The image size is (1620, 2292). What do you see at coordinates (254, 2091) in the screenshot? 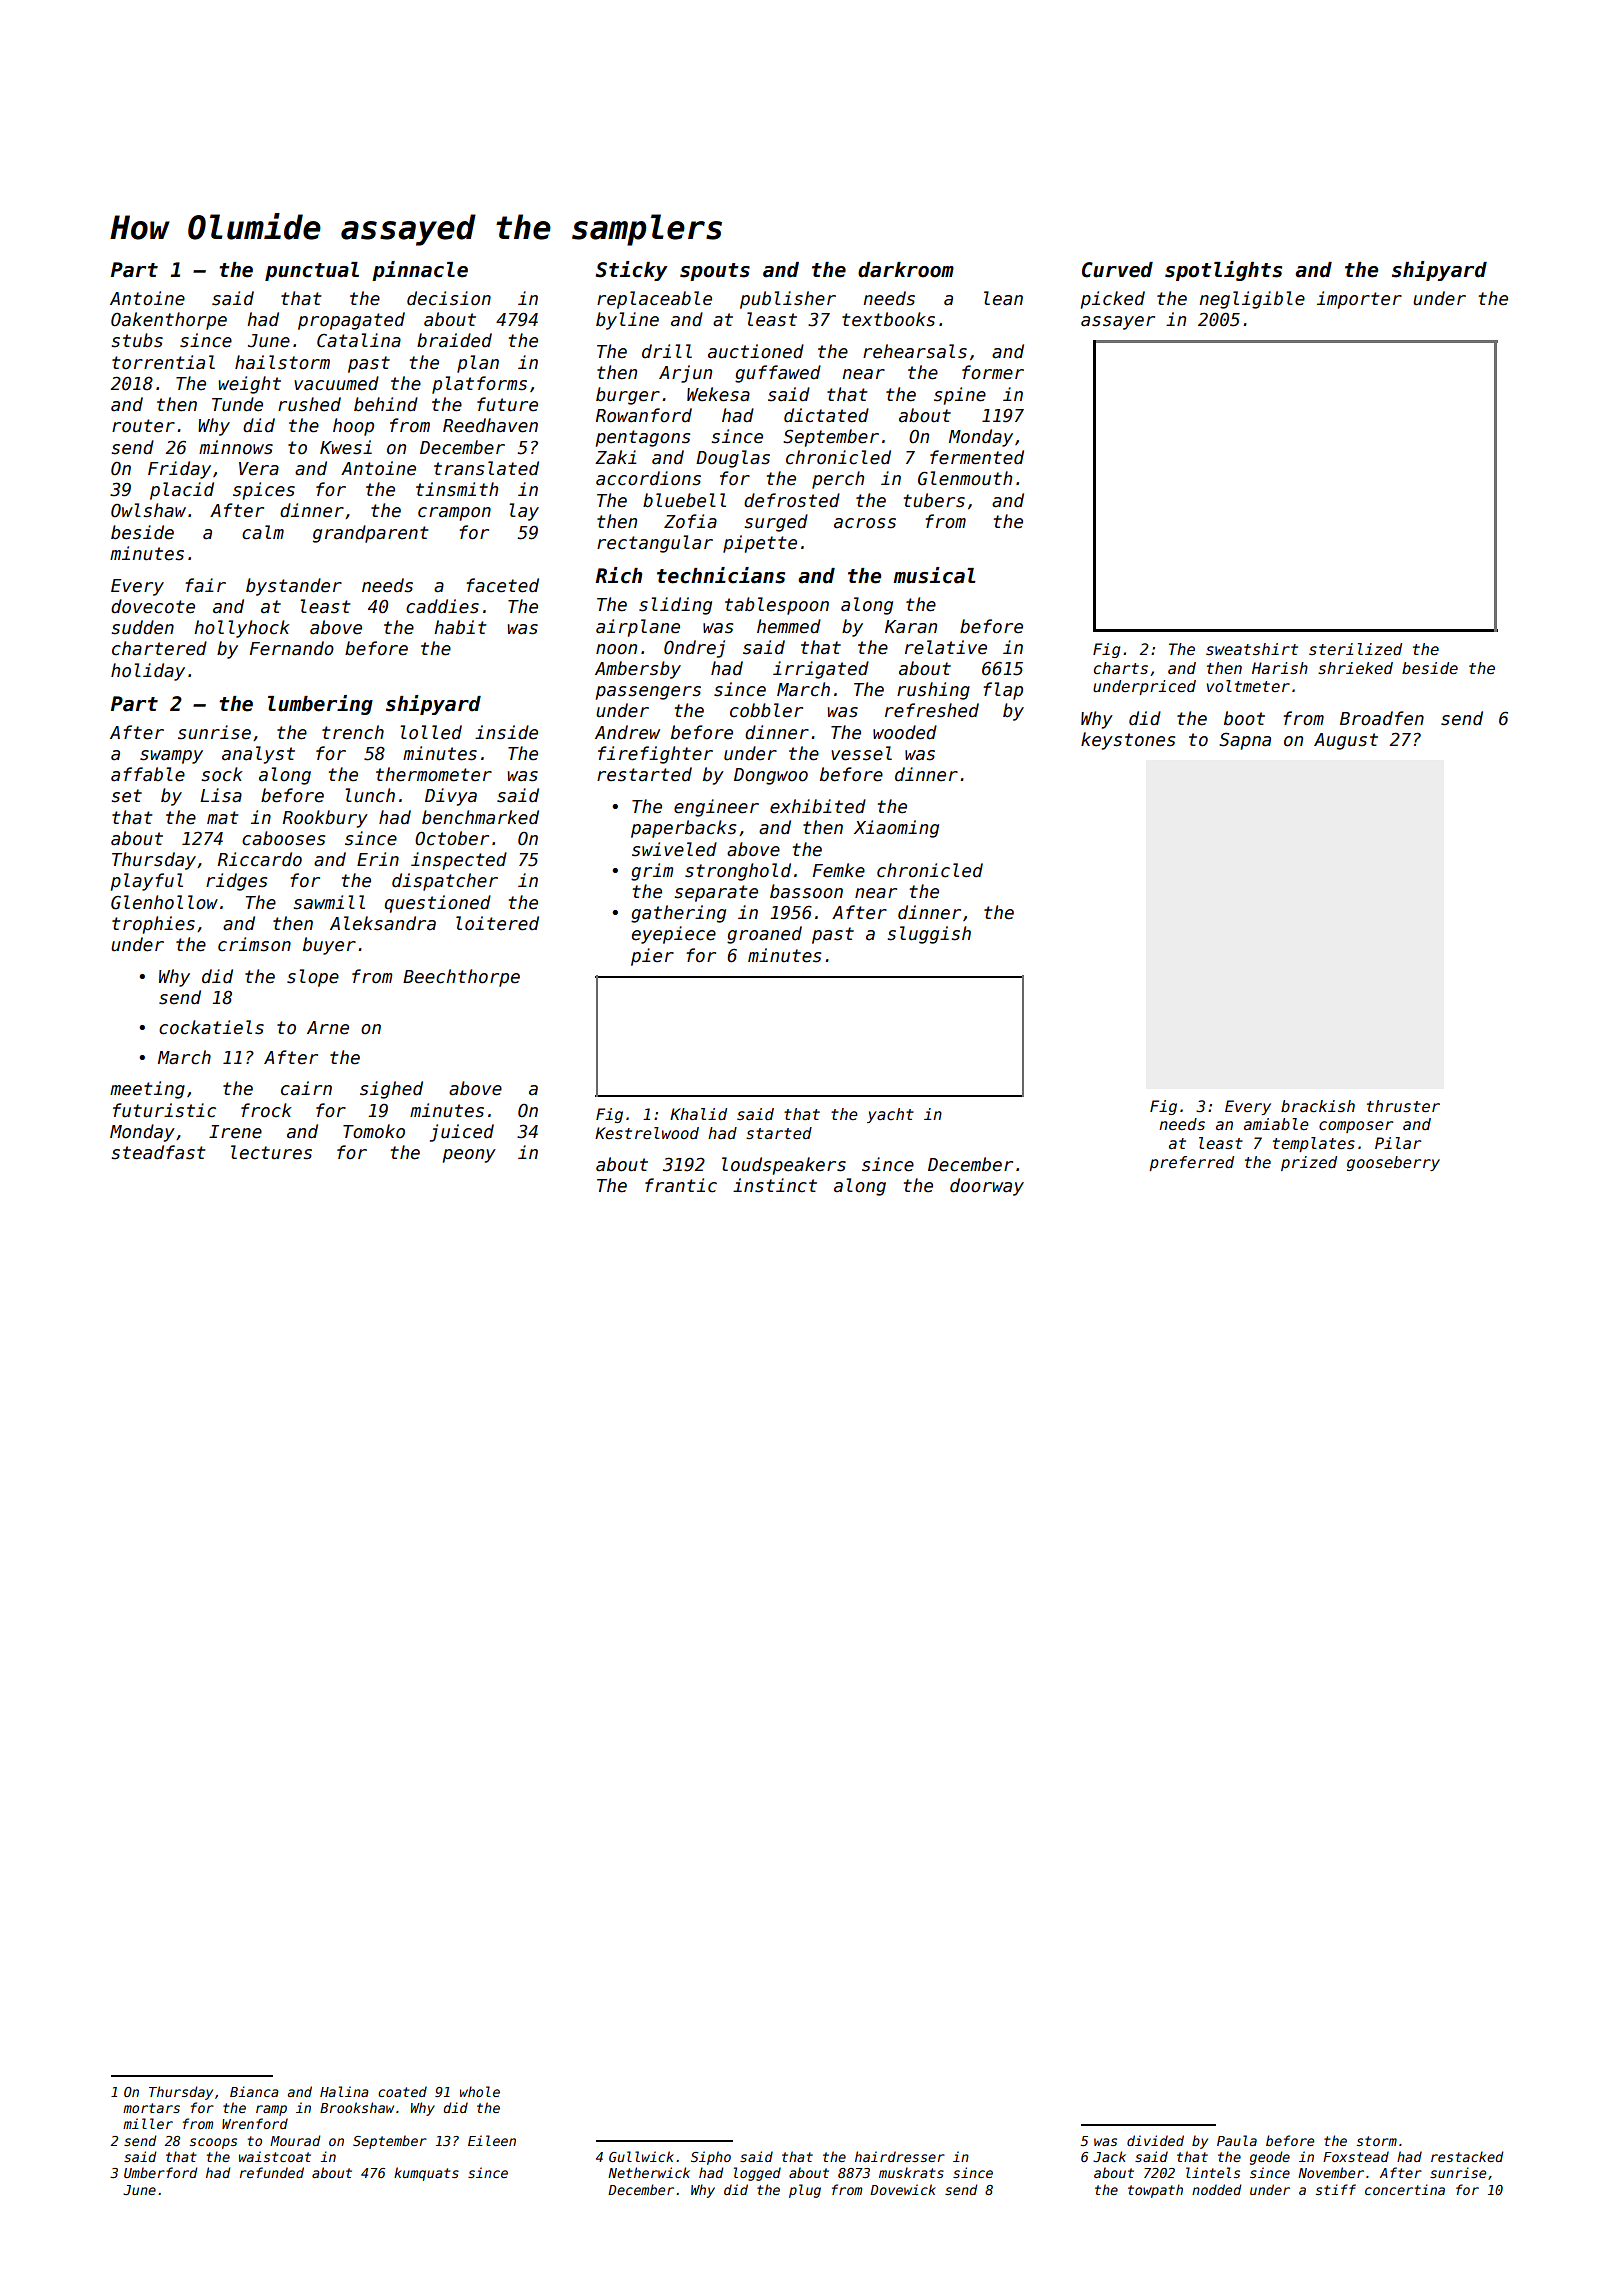
I see `Bianca` at bounding box center [254, 2091].
